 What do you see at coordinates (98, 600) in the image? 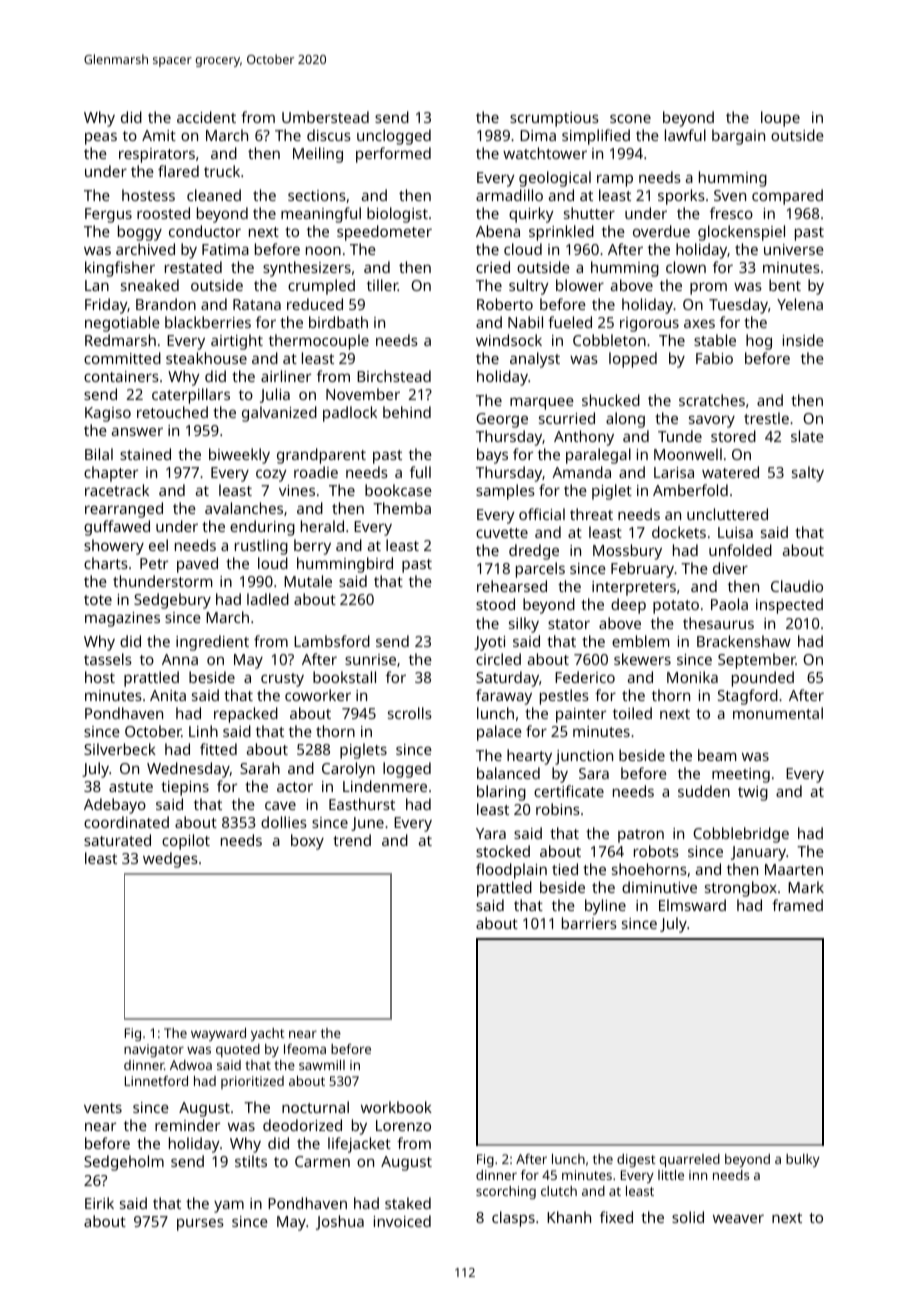
I see `tote` at bounding box center [98, 600].
